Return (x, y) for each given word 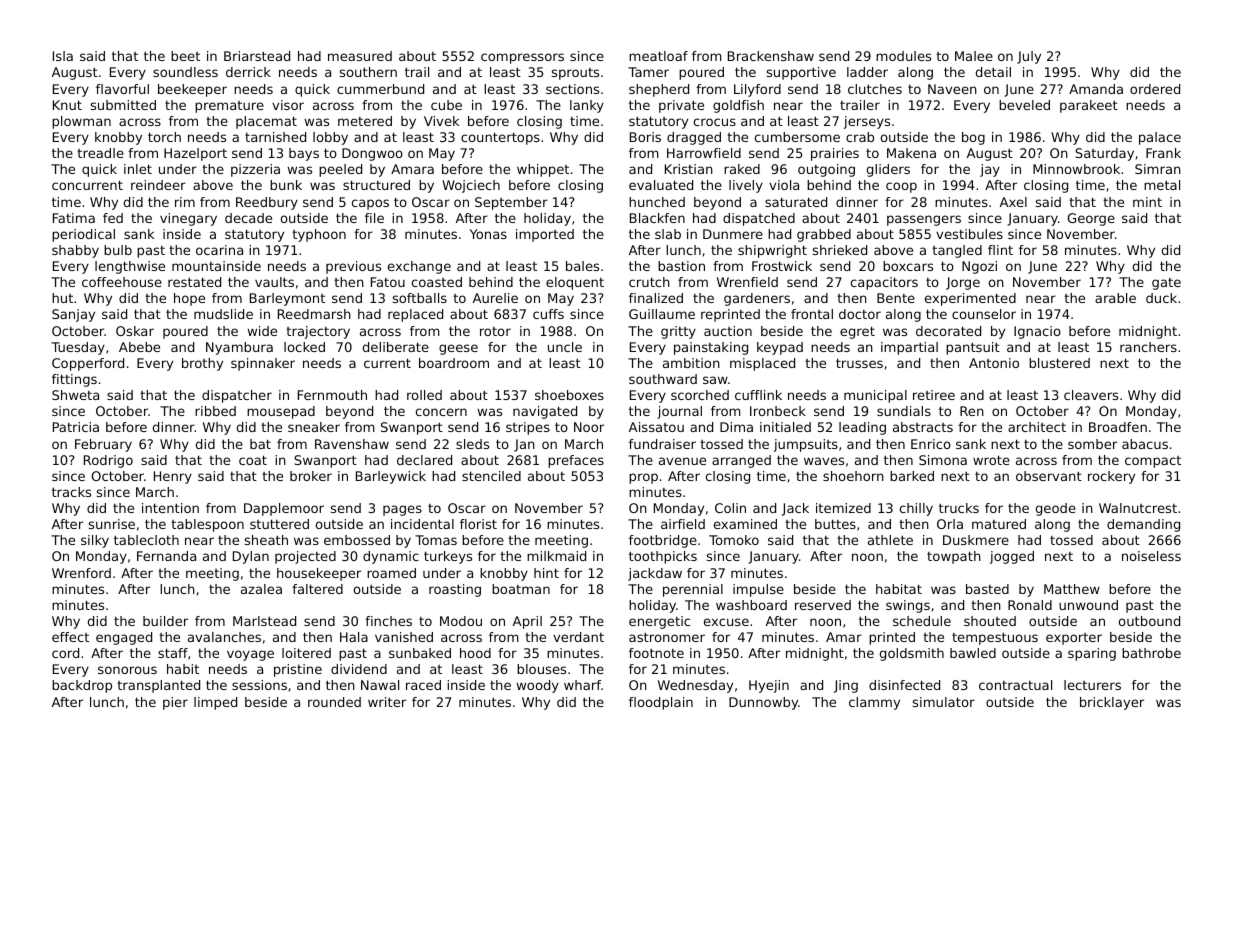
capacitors (884, 283)
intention (170, 508)
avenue (682, 461)
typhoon (319, 235)
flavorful (122, 89)
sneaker (314, 427)
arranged (741, 461)
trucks (959, 508)
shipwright (772, 251)
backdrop (82, 686)
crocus (715, 122)
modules (903, 56)
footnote (656, 653)
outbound (1149, 621)
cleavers (1091, 395)
